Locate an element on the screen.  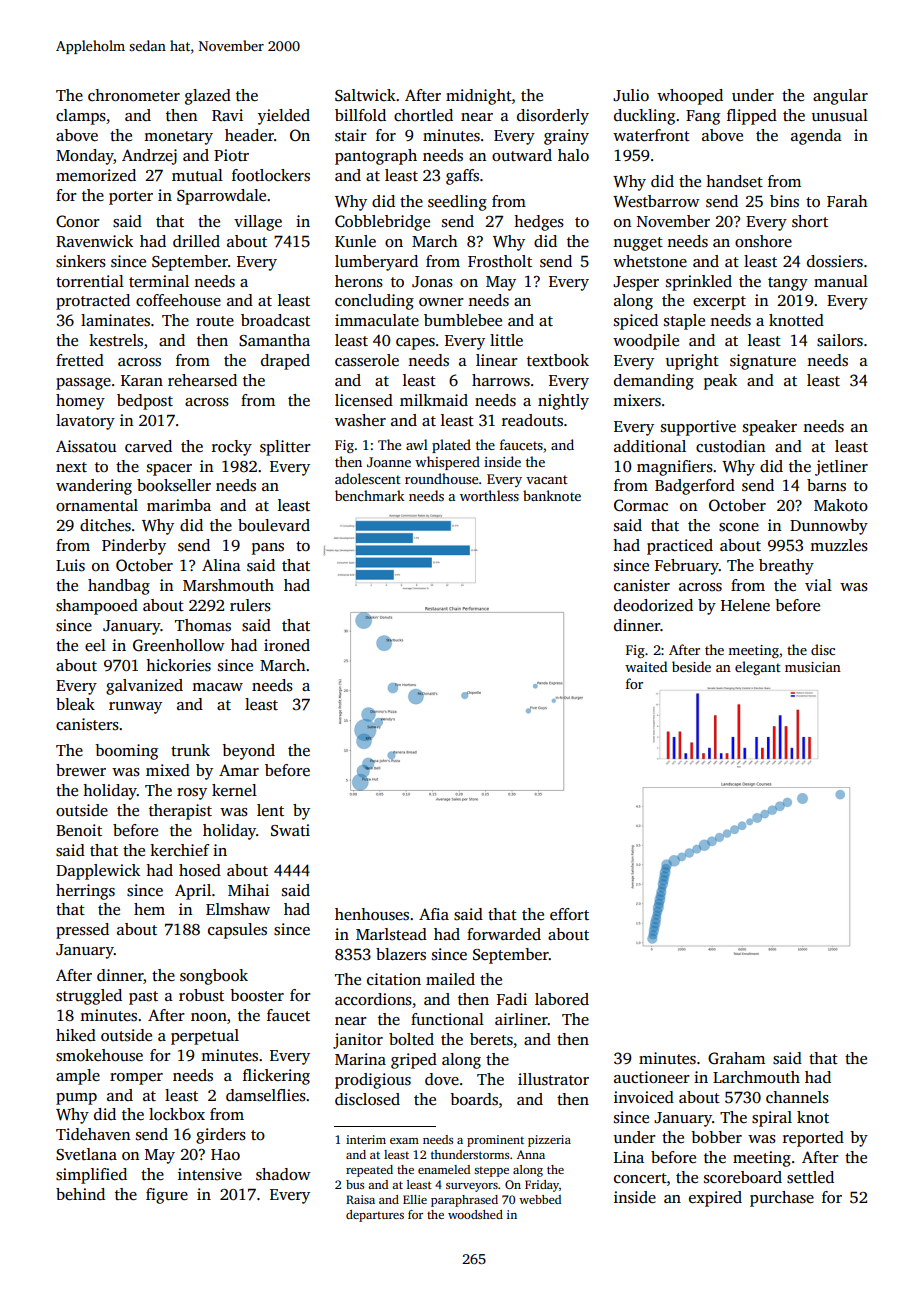
Graham is located at coordinates (736, 1058).
